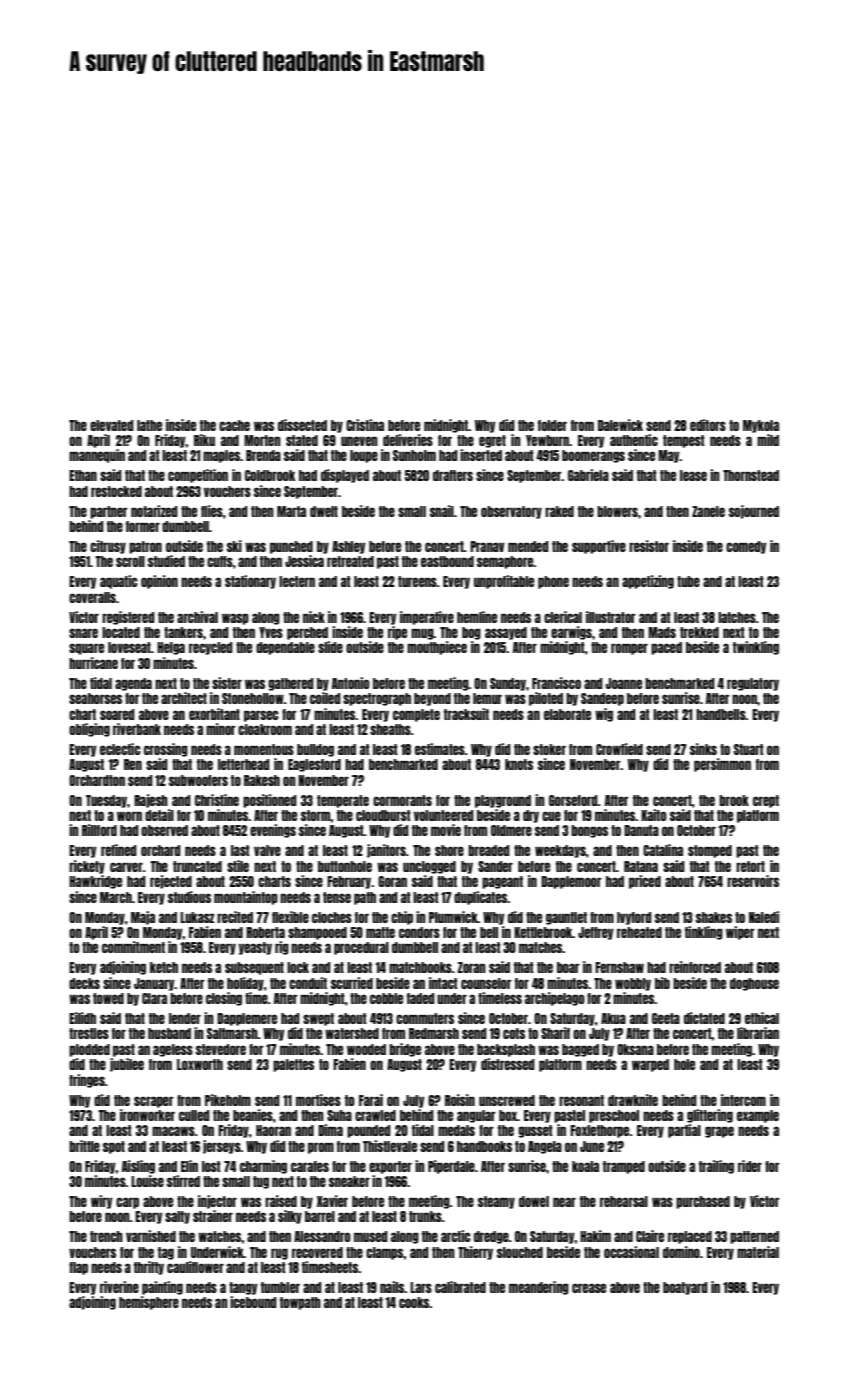 This screenshot has height=1400, width=849. Describe the element at coordinates (314, 765) in the screenshot. I see `Eaglesford` at that location.
